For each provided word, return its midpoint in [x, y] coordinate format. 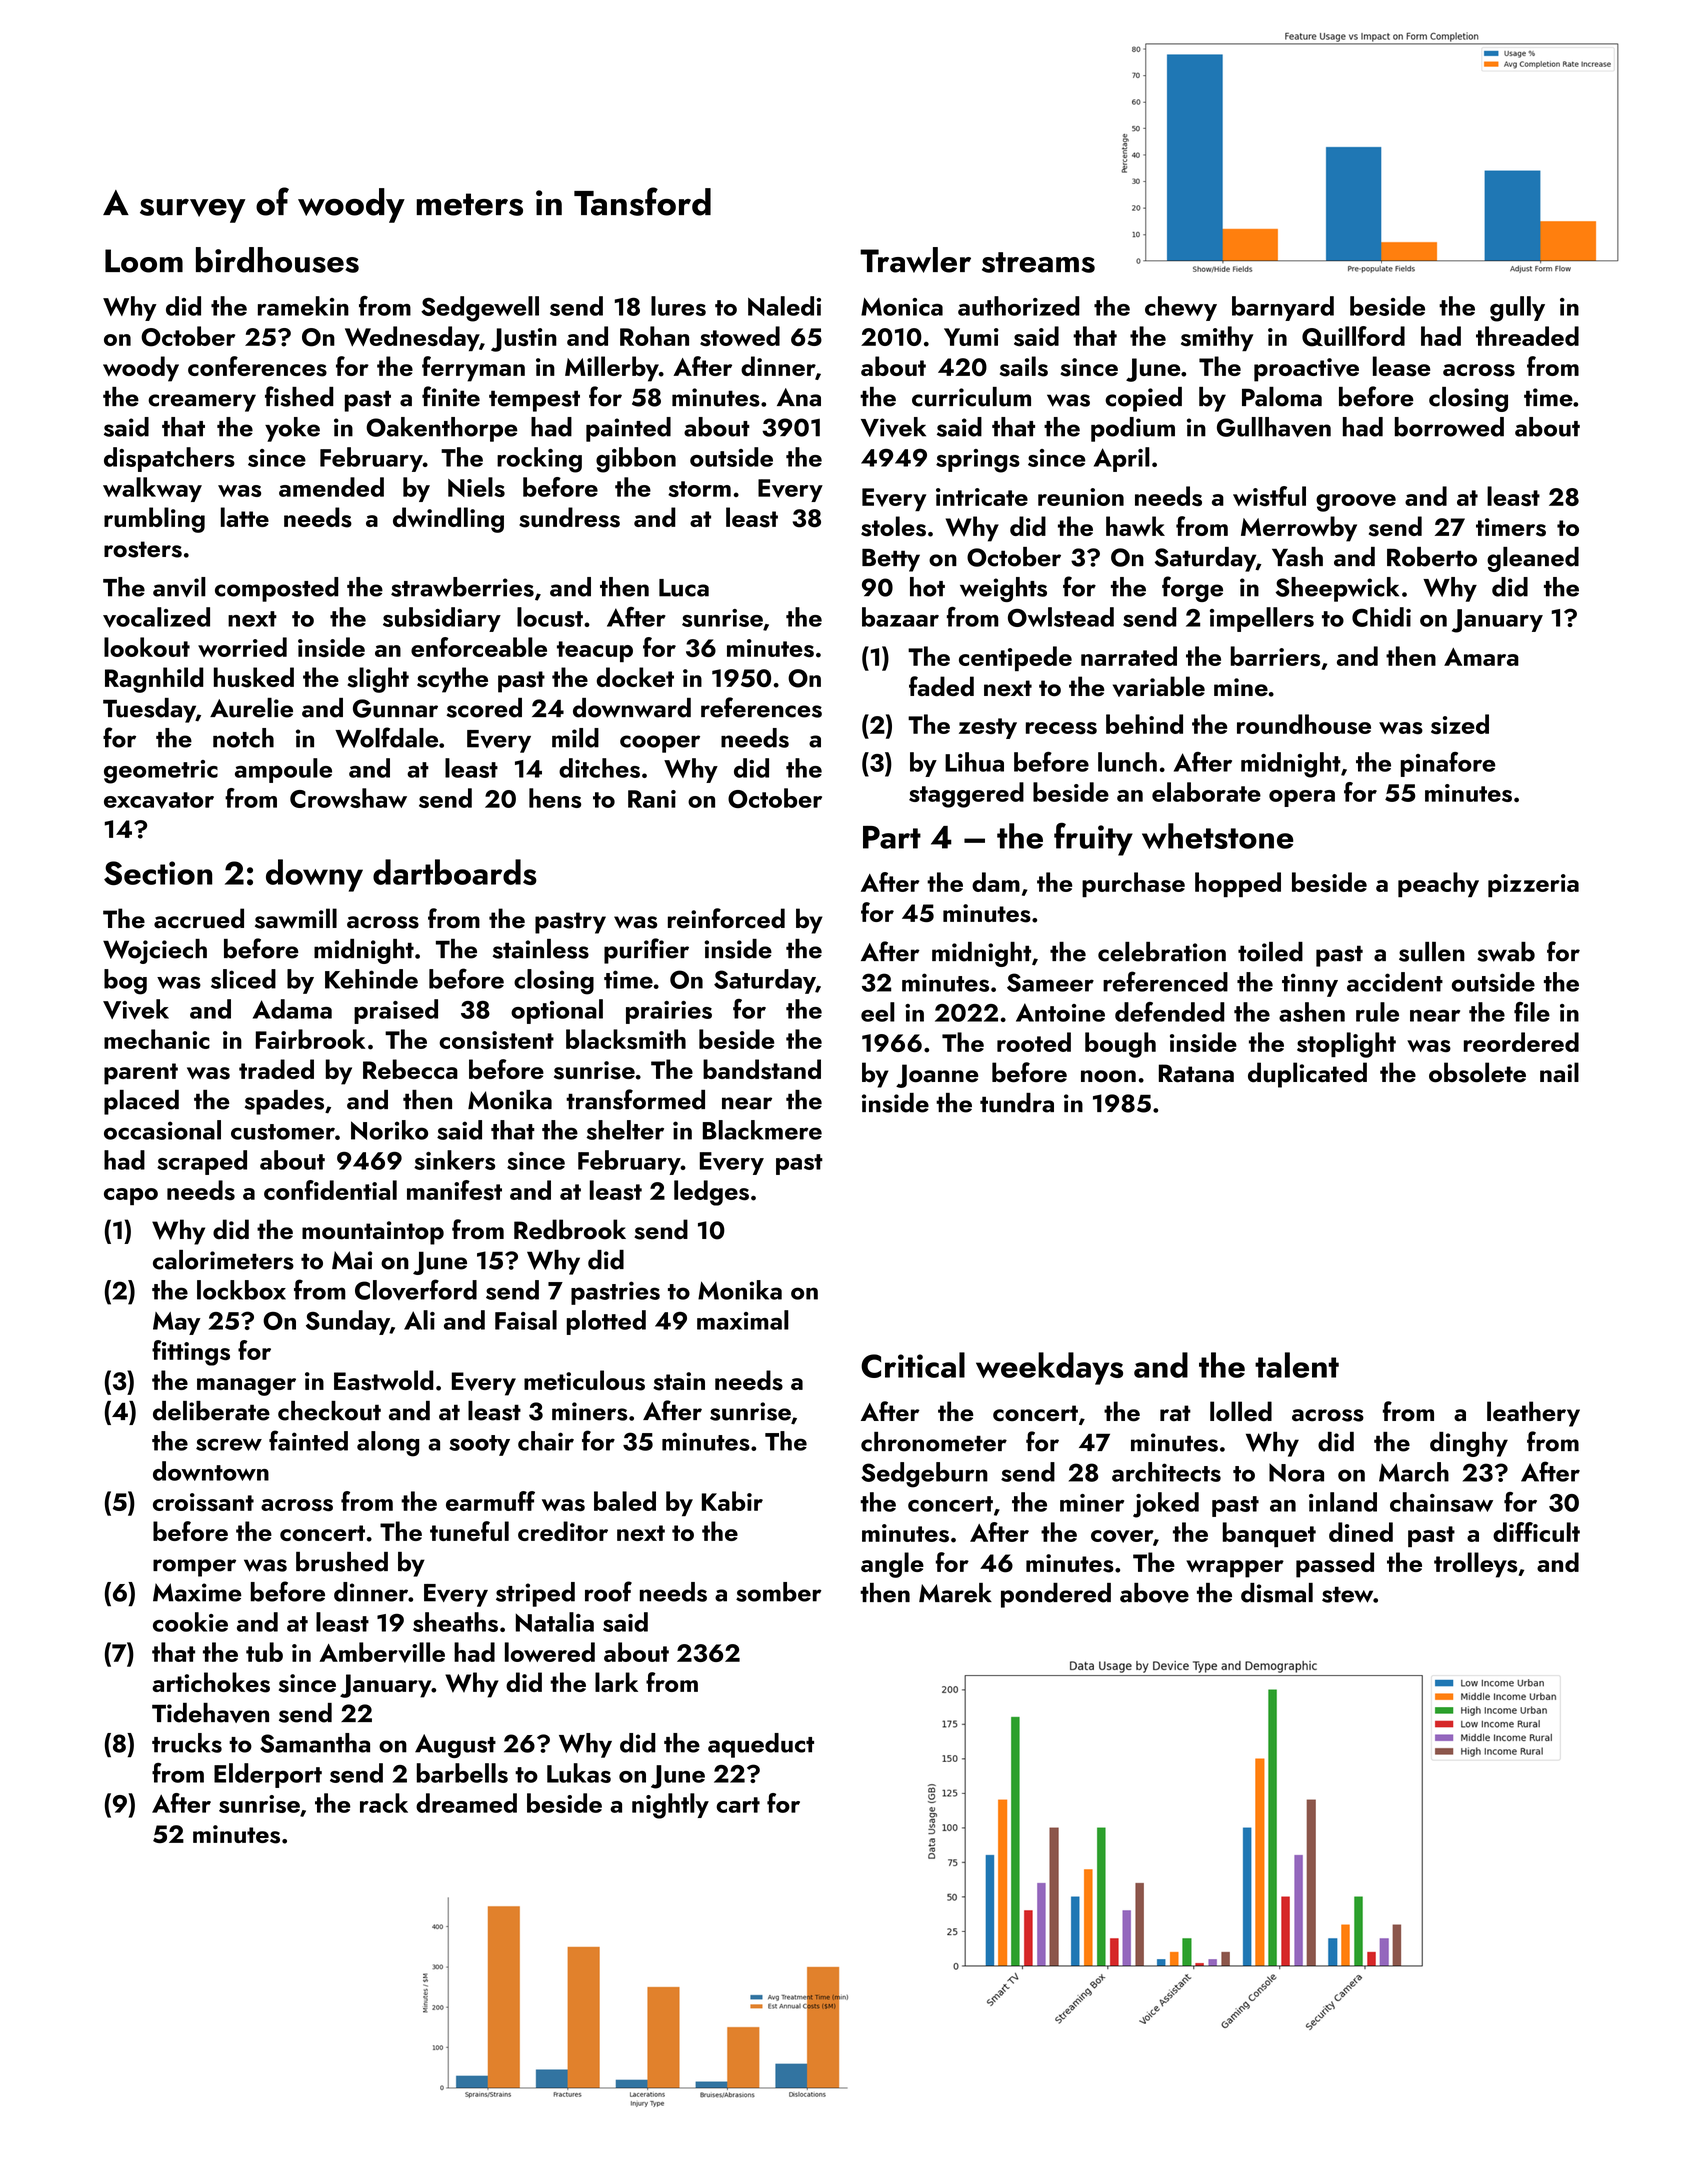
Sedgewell [480, 309]
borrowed [1449, 427]
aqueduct [761, 1745]
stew [1347, 1594]
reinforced [726, 918]
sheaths [455, 1622]
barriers [1275, 656]
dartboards [455, 872]
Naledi [784, 306]
